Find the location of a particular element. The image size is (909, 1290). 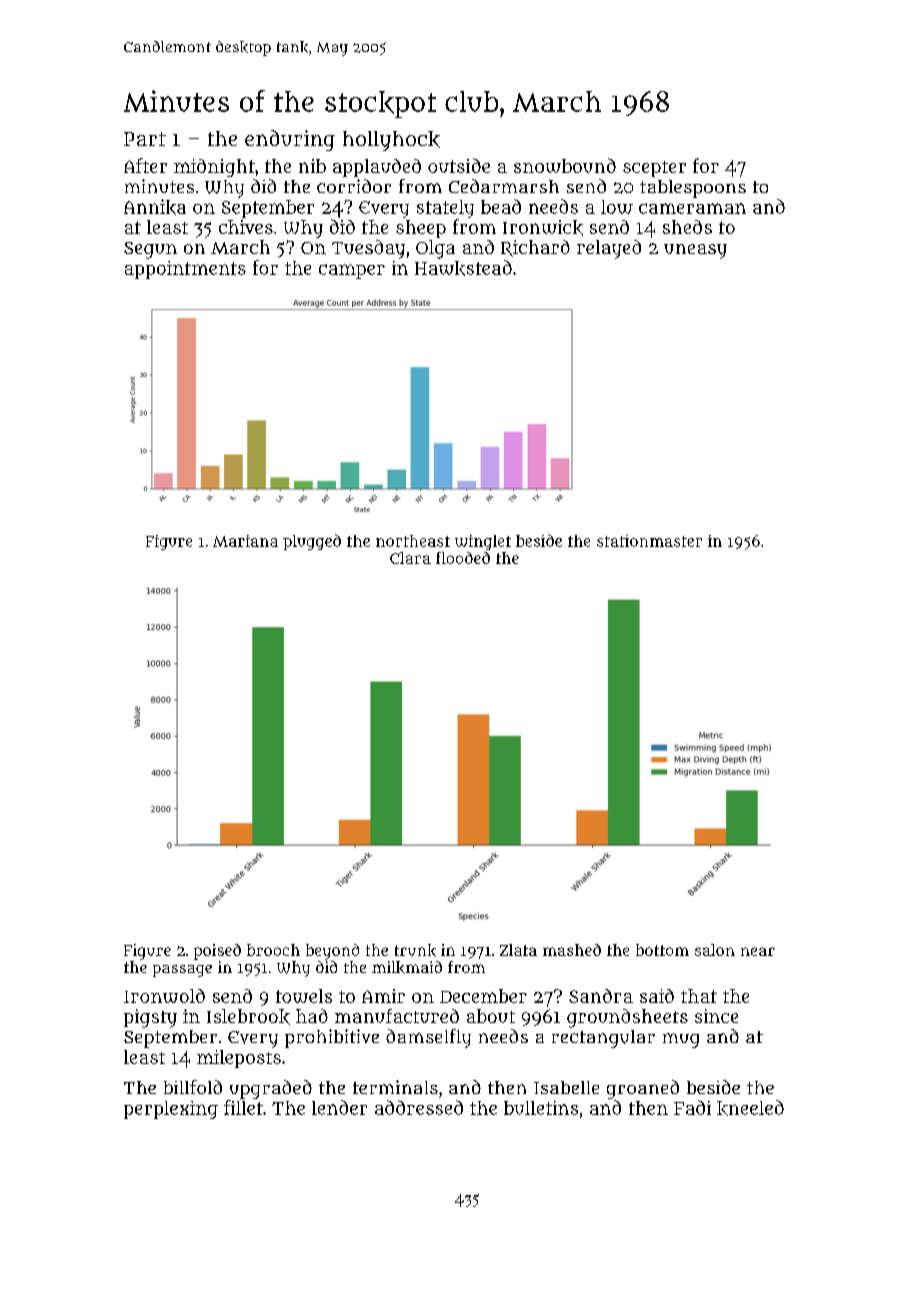

bottom is located at coordinates (662, 950).
